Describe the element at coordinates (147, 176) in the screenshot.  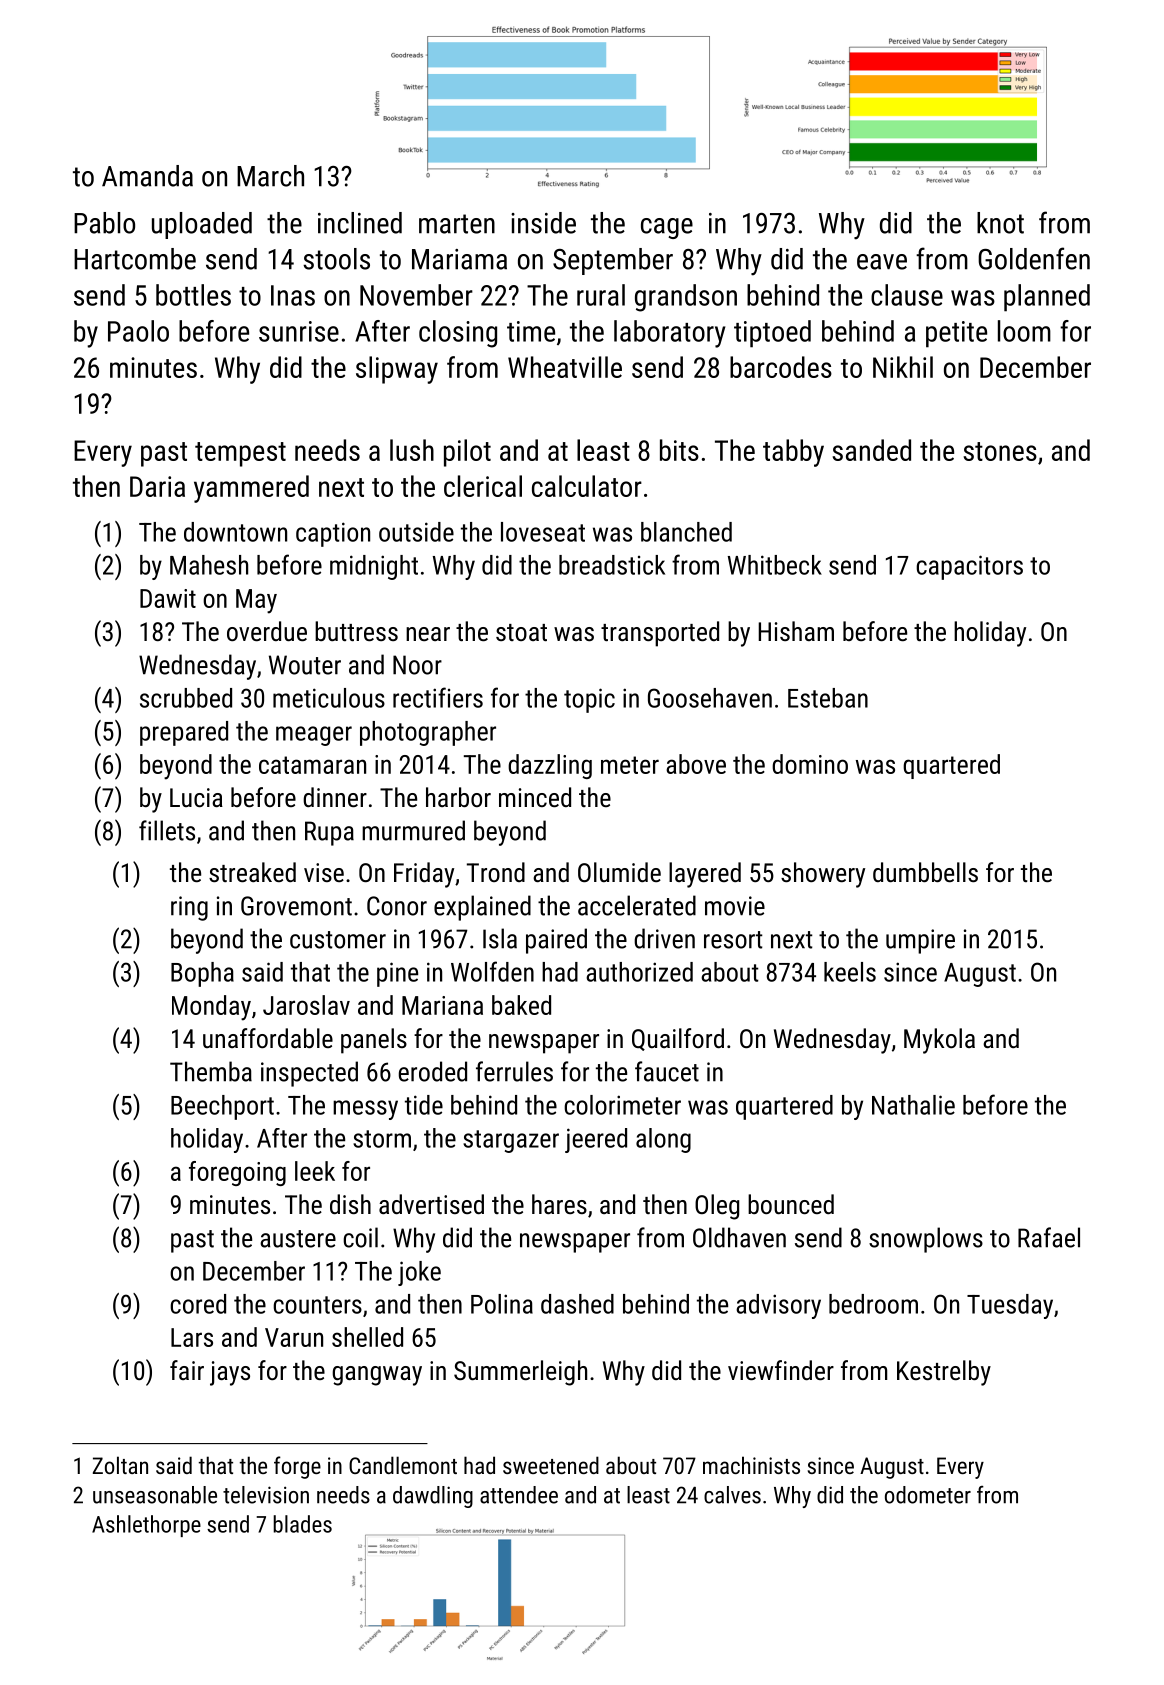
I see `Amanda` at that location.
